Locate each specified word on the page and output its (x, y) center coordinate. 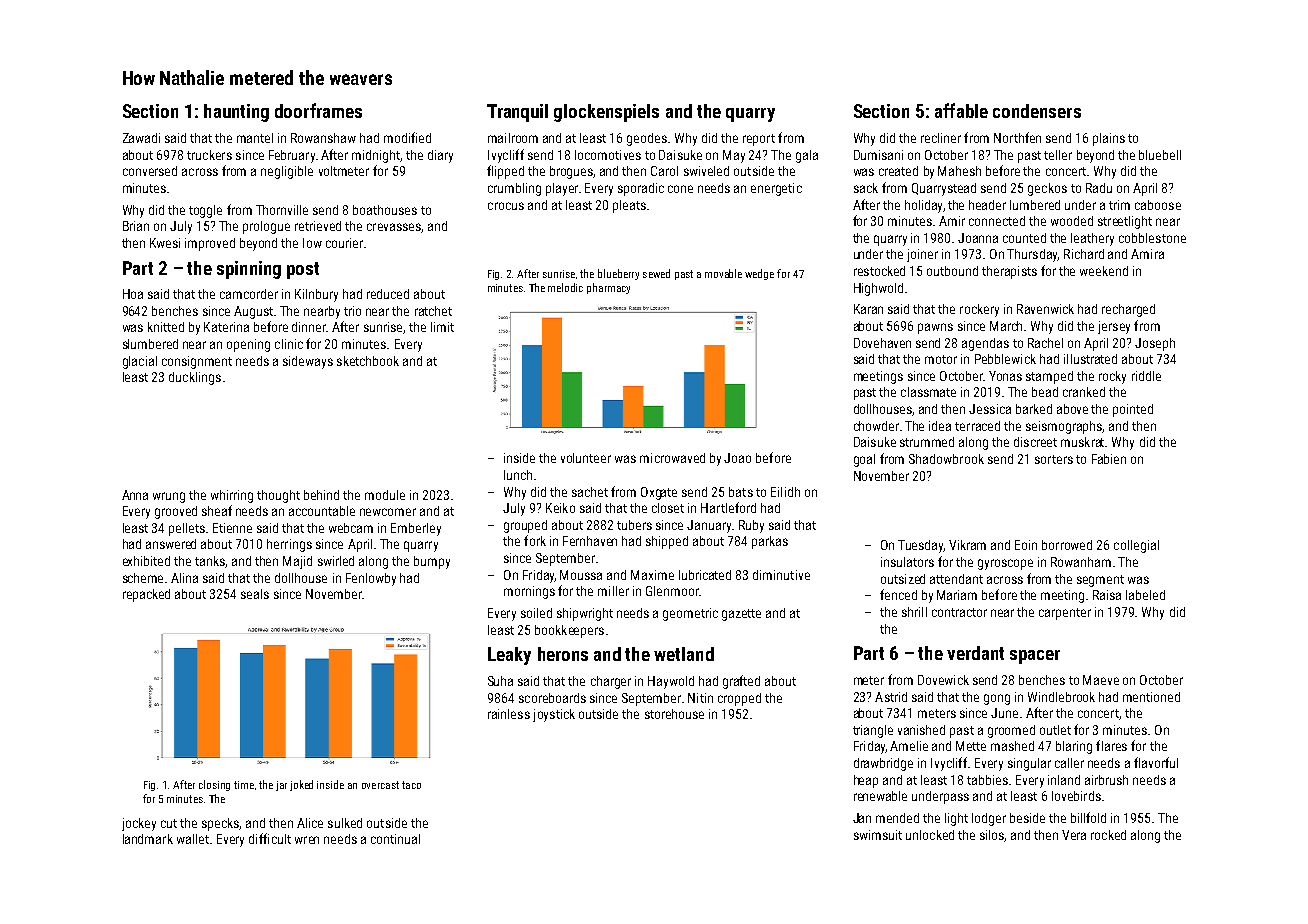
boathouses (385, 210)
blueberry (618, 274)
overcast (380, 785)
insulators (907, 562)
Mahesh (959, 171)
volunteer (586, 458)
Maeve (1101, 680)
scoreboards (552, 698)
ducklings (195, 378)
